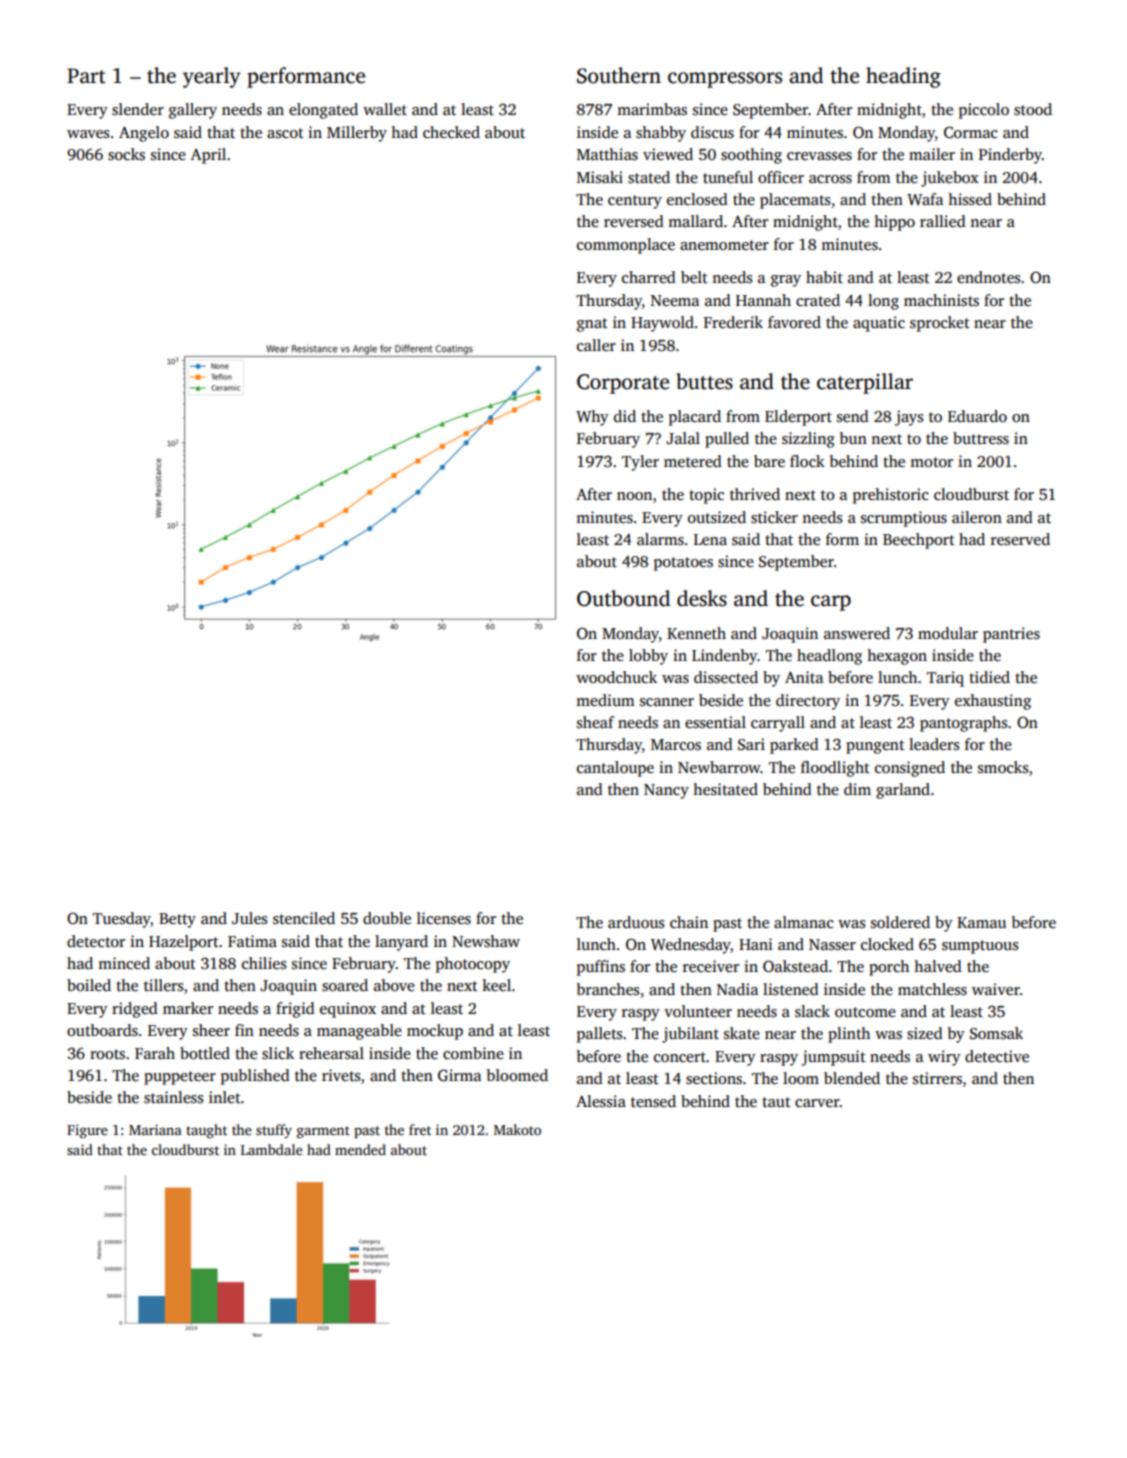 Image resolution: width=1127 pixels, height=1458 pixels. I want to click on tensed, so click(653, 1101).
